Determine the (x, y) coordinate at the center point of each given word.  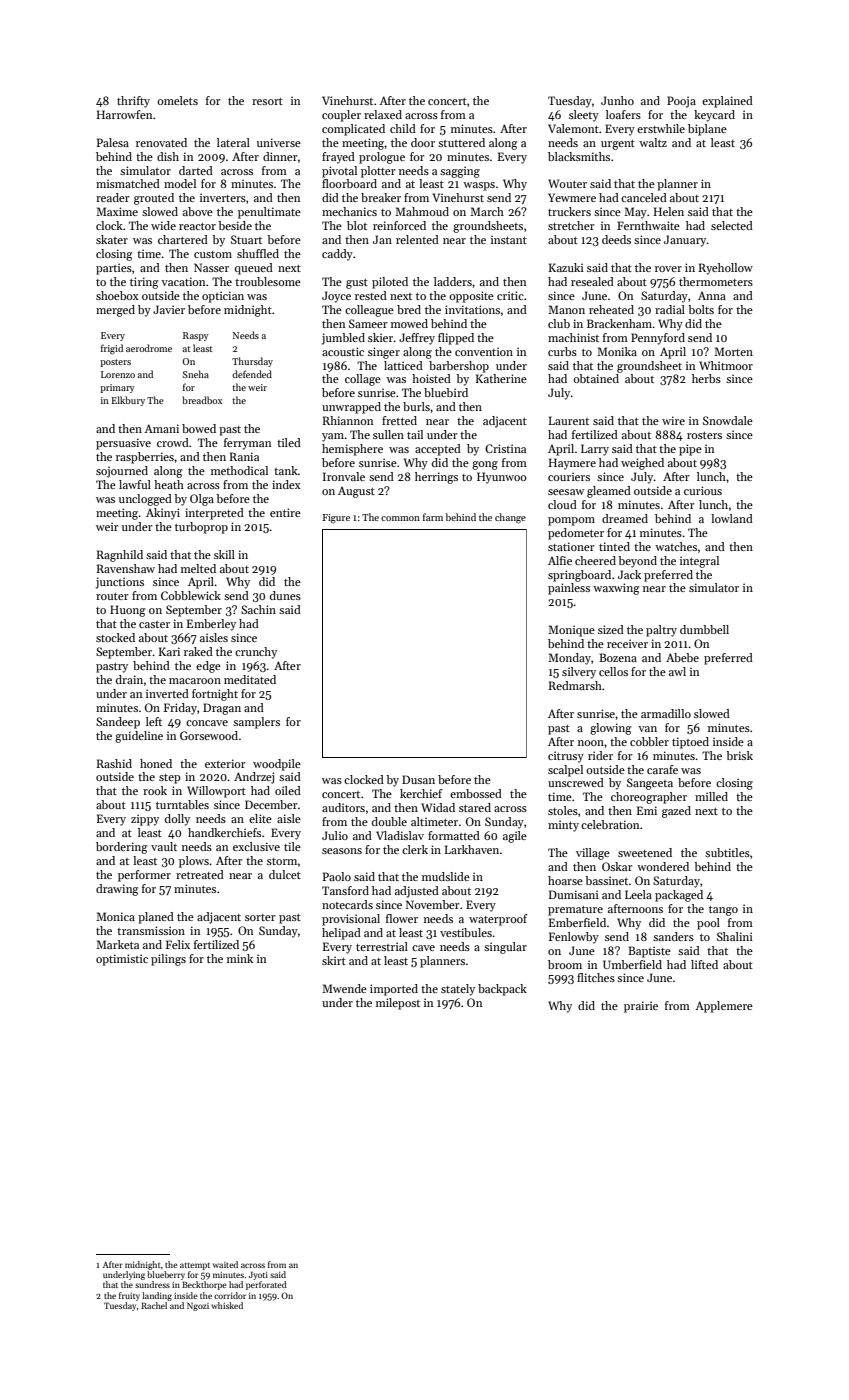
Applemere (724, 1007)
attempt (195, 1266)
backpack (502, 990)
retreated (200, 874)
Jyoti (258, 1275)
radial (670, 309)
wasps (479, 186)
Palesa (113, 142)
